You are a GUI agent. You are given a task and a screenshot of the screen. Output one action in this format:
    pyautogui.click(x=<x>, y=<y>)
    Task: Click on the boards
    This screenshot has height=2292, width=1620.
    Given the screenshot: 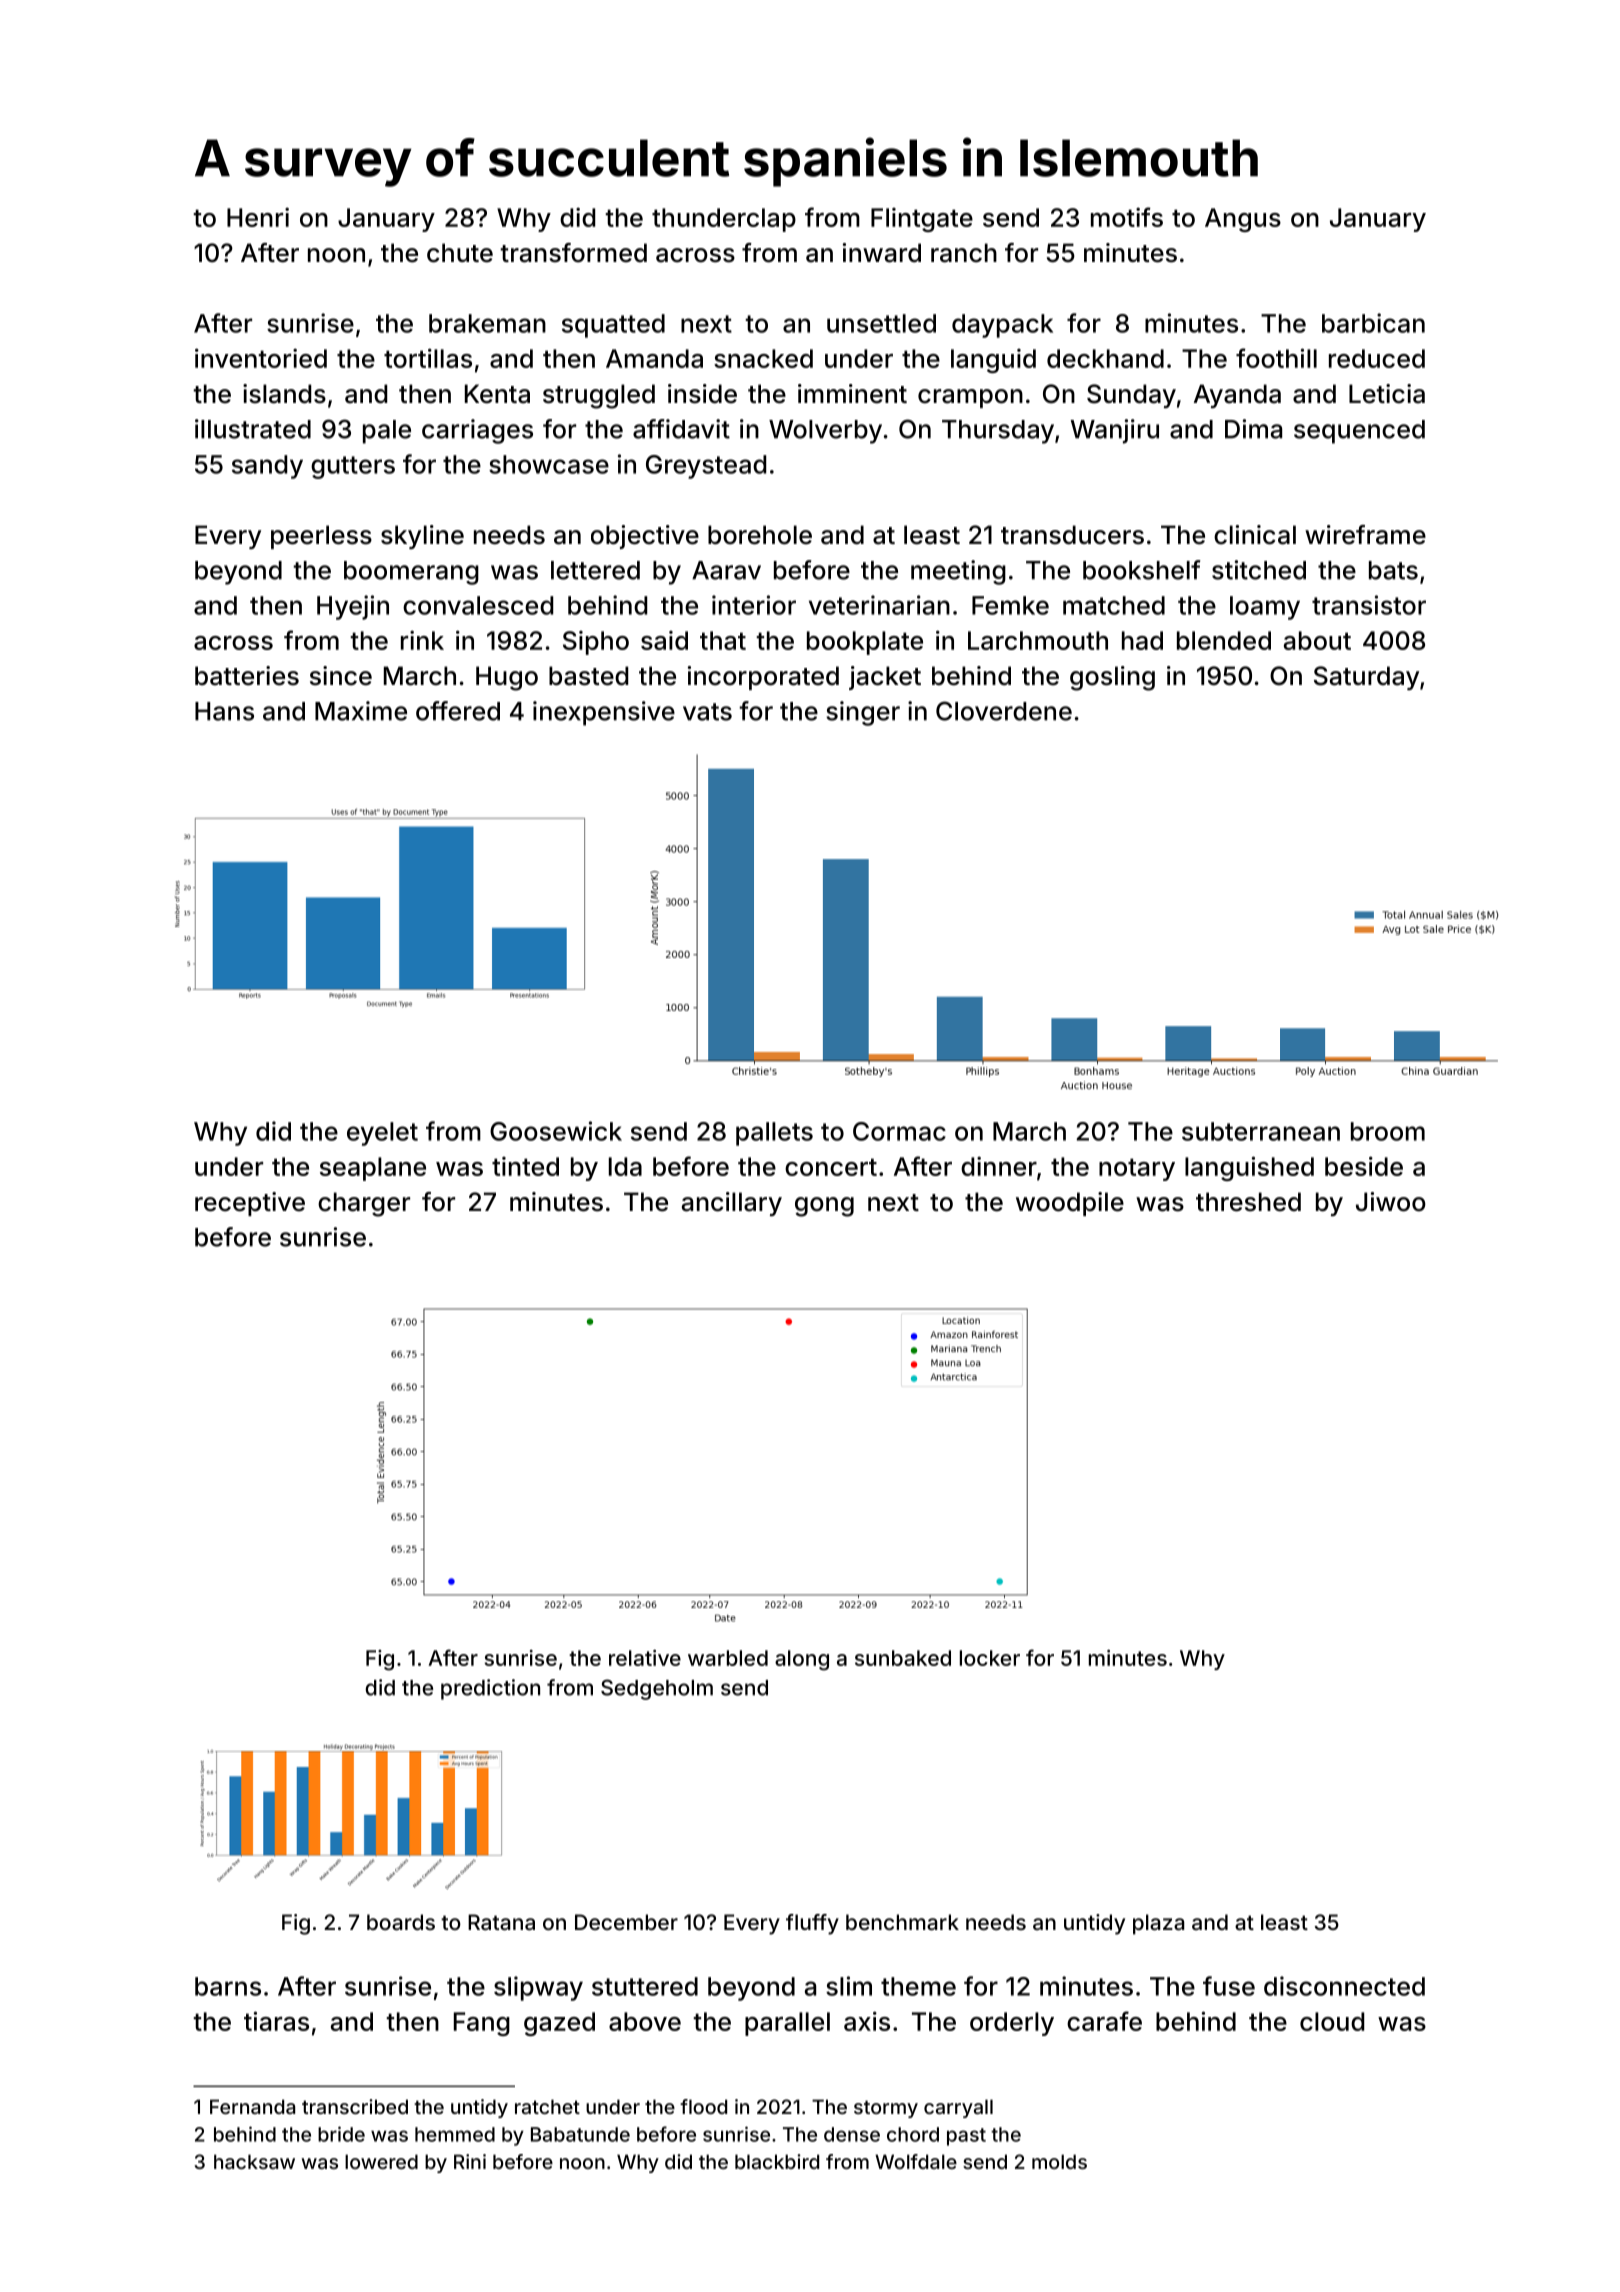 What is the action you would take?
    pyautogui.click(x=401, y=1922)
